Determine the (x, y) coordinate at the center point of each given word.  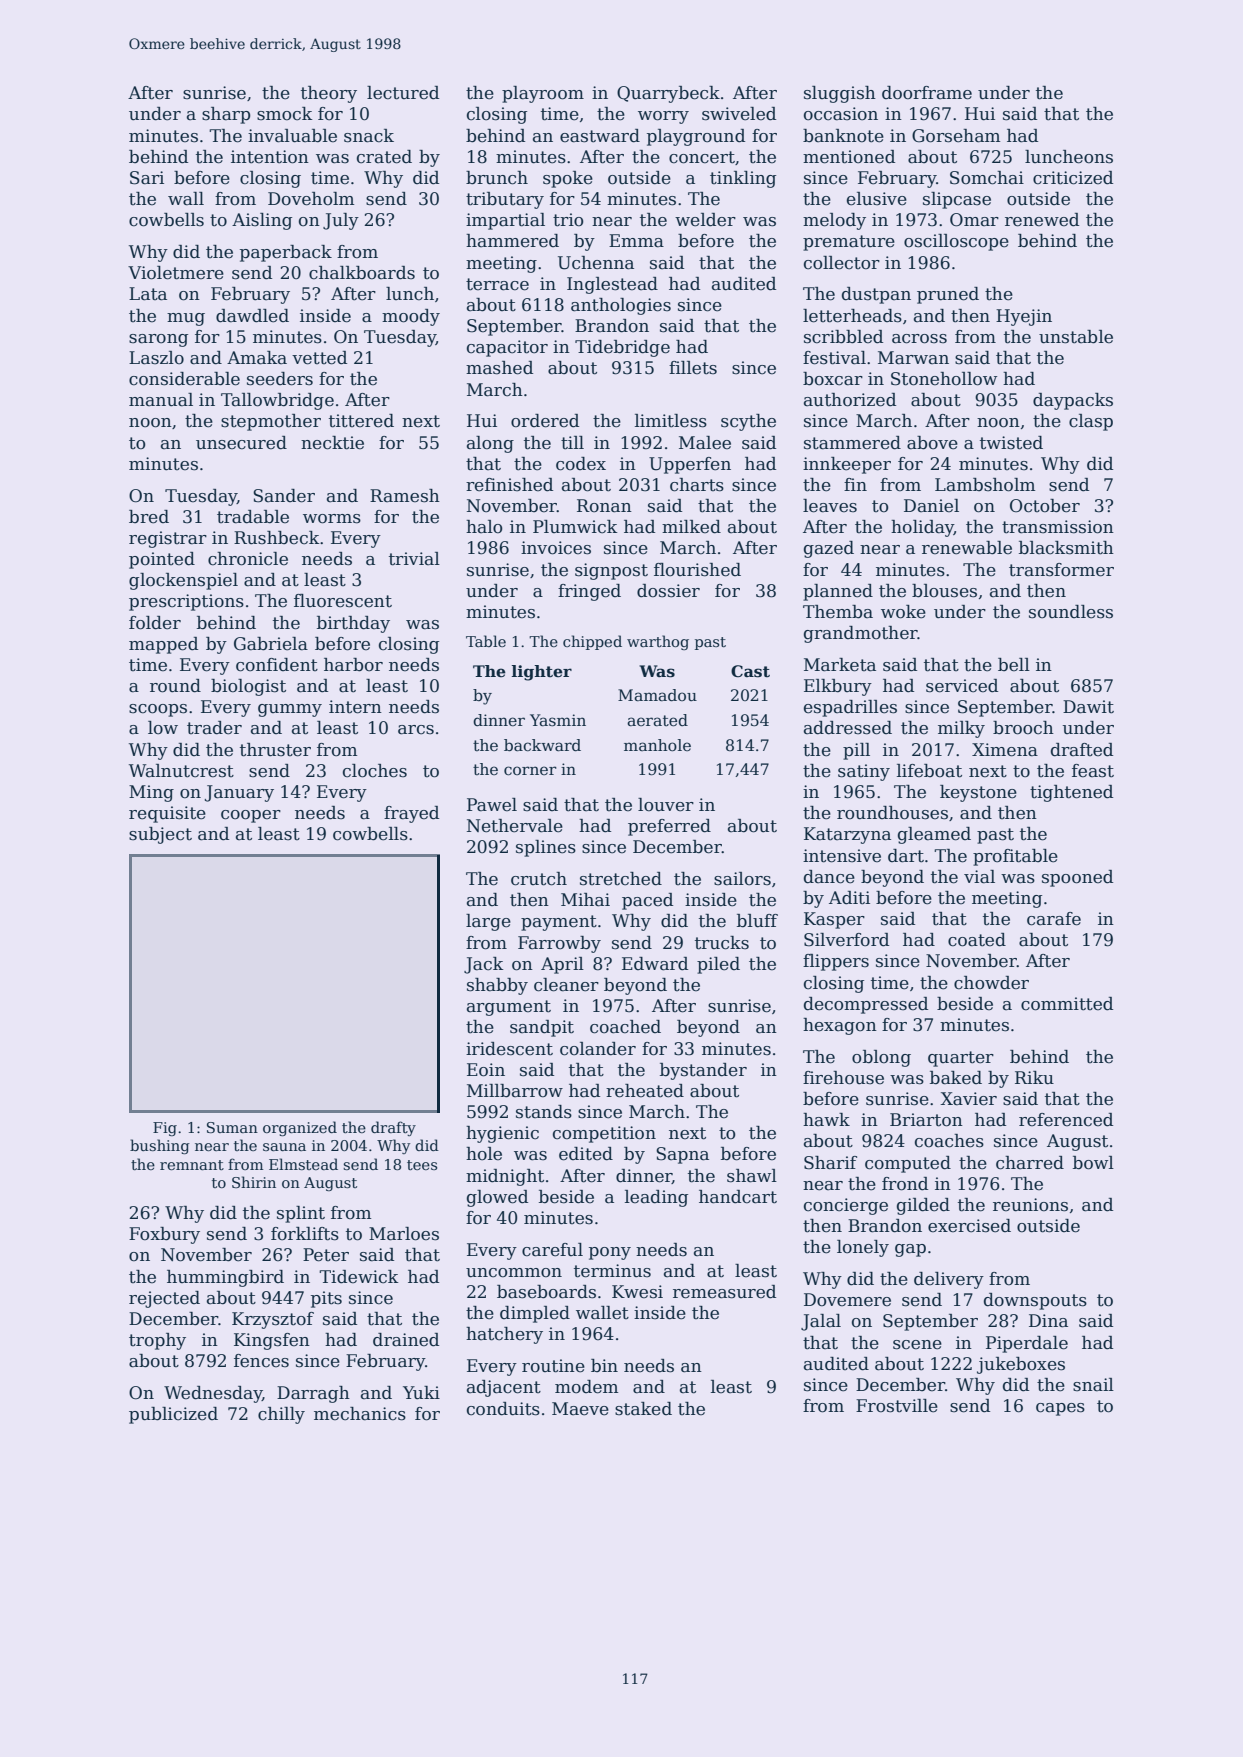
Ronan (604, 506)
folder (155, 623)
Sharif (830, 1163)
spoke (568, 179)
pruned (948, 295)
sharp (226, 115)
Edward (655, 964)
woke (903, 612)
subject (160, 835)
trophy (157, 1341)
